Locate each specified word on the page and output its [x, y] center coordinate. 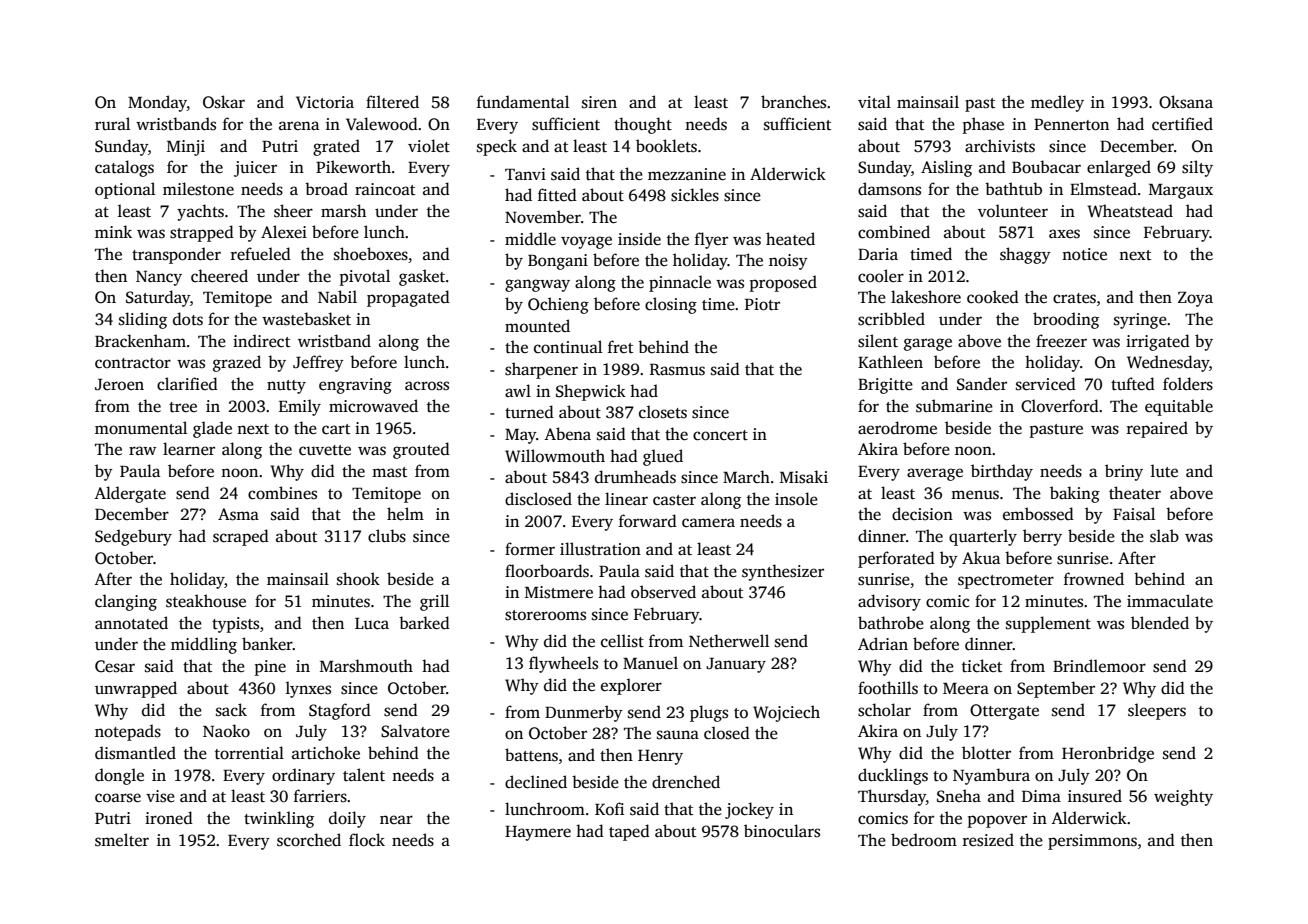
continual [568, 347]
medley [1057, 103]
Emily [300, 407]
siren [599, 102]
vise [160, 796]
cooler [881, 276]
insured [1095, 796]
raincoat [385, 189]
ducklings [893, 776]
